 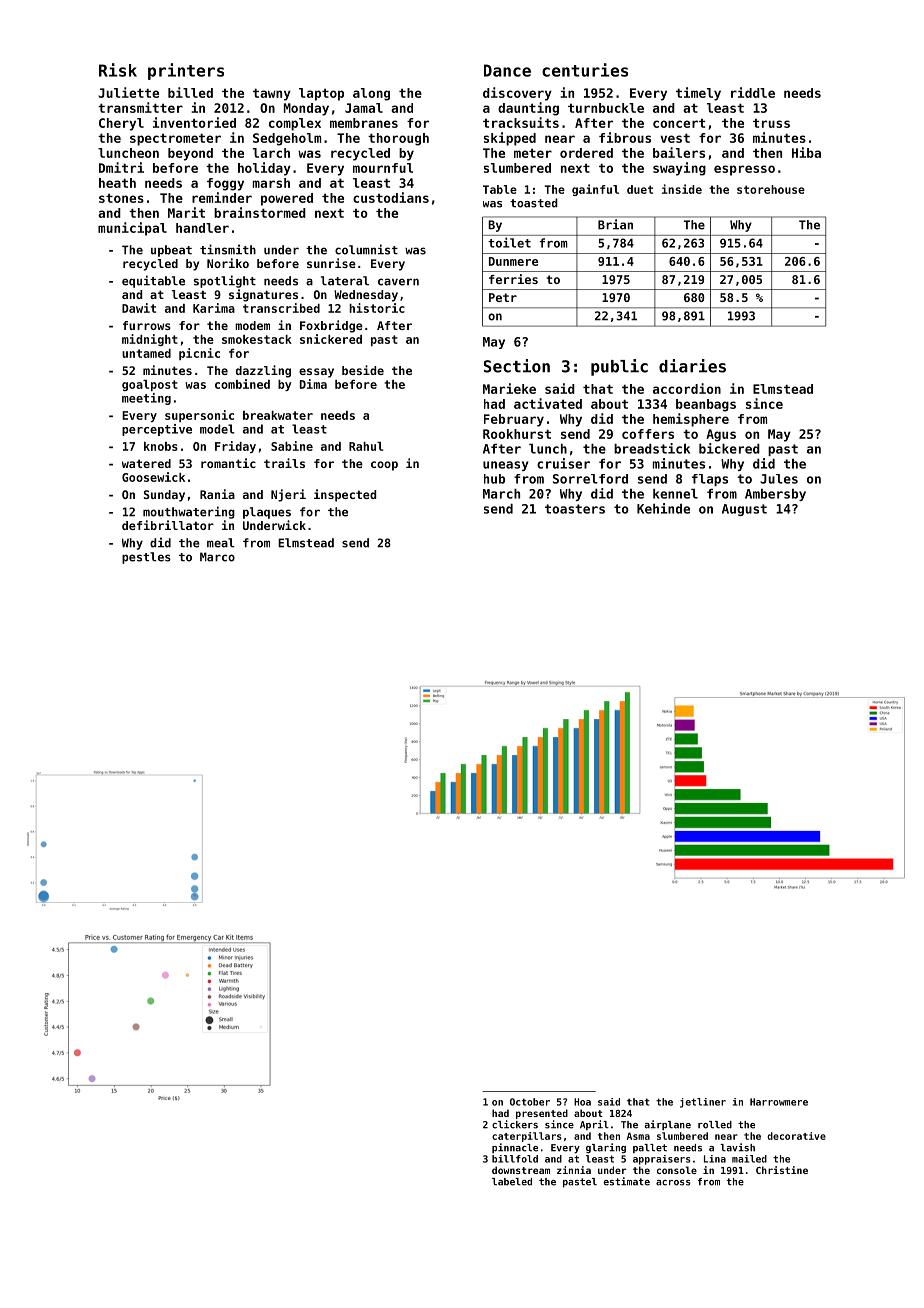 I want to click on diaries, so click(x=692, y=366).
